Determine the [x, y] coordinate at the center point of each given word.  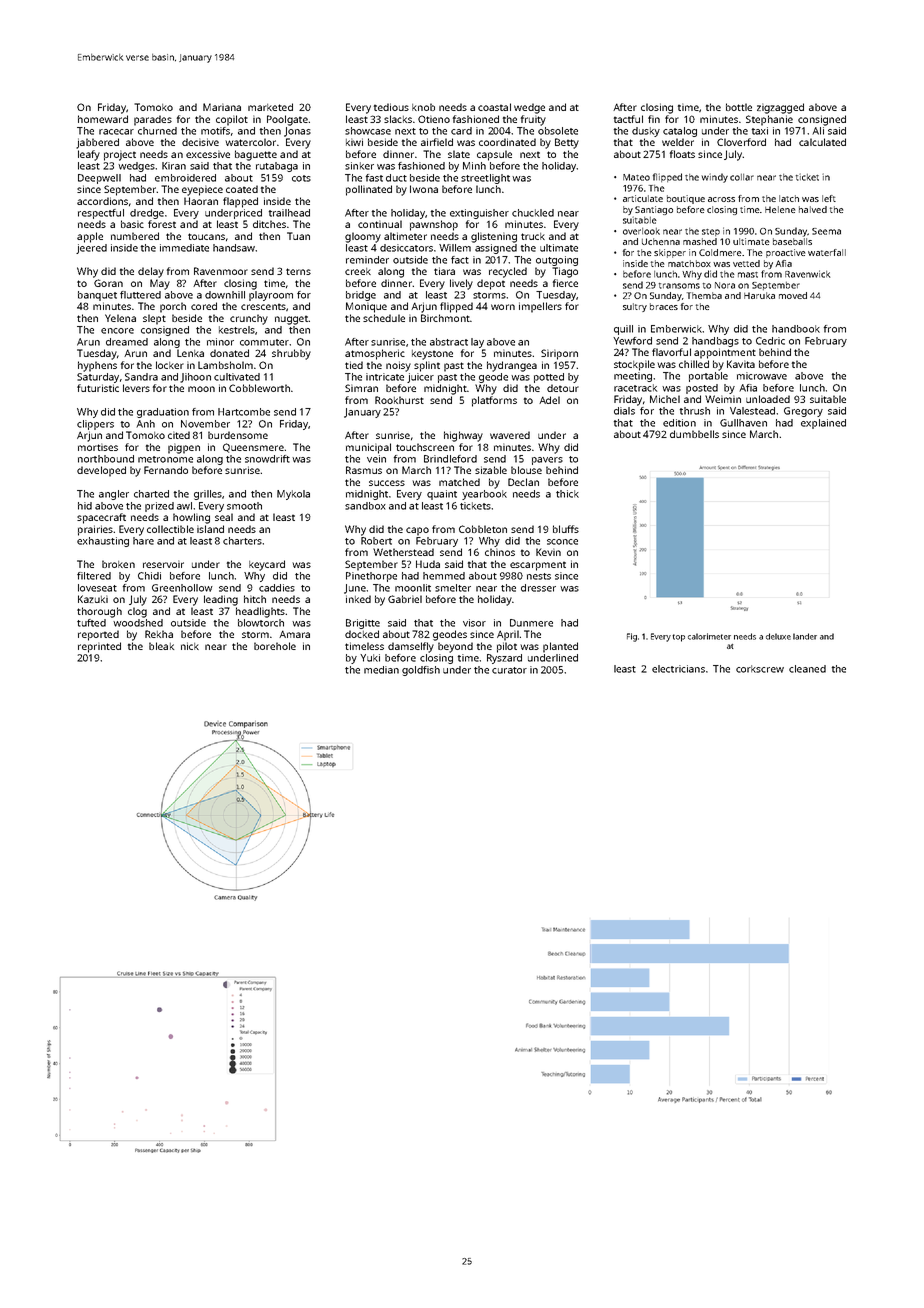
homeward [103, 119]
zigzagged [780, 108]
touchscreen [425, 447]
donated [229, 353]
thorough [99, 612]
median [381, 670]
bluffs [566, 529]
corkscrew [760, 669]
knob [423, 107]
